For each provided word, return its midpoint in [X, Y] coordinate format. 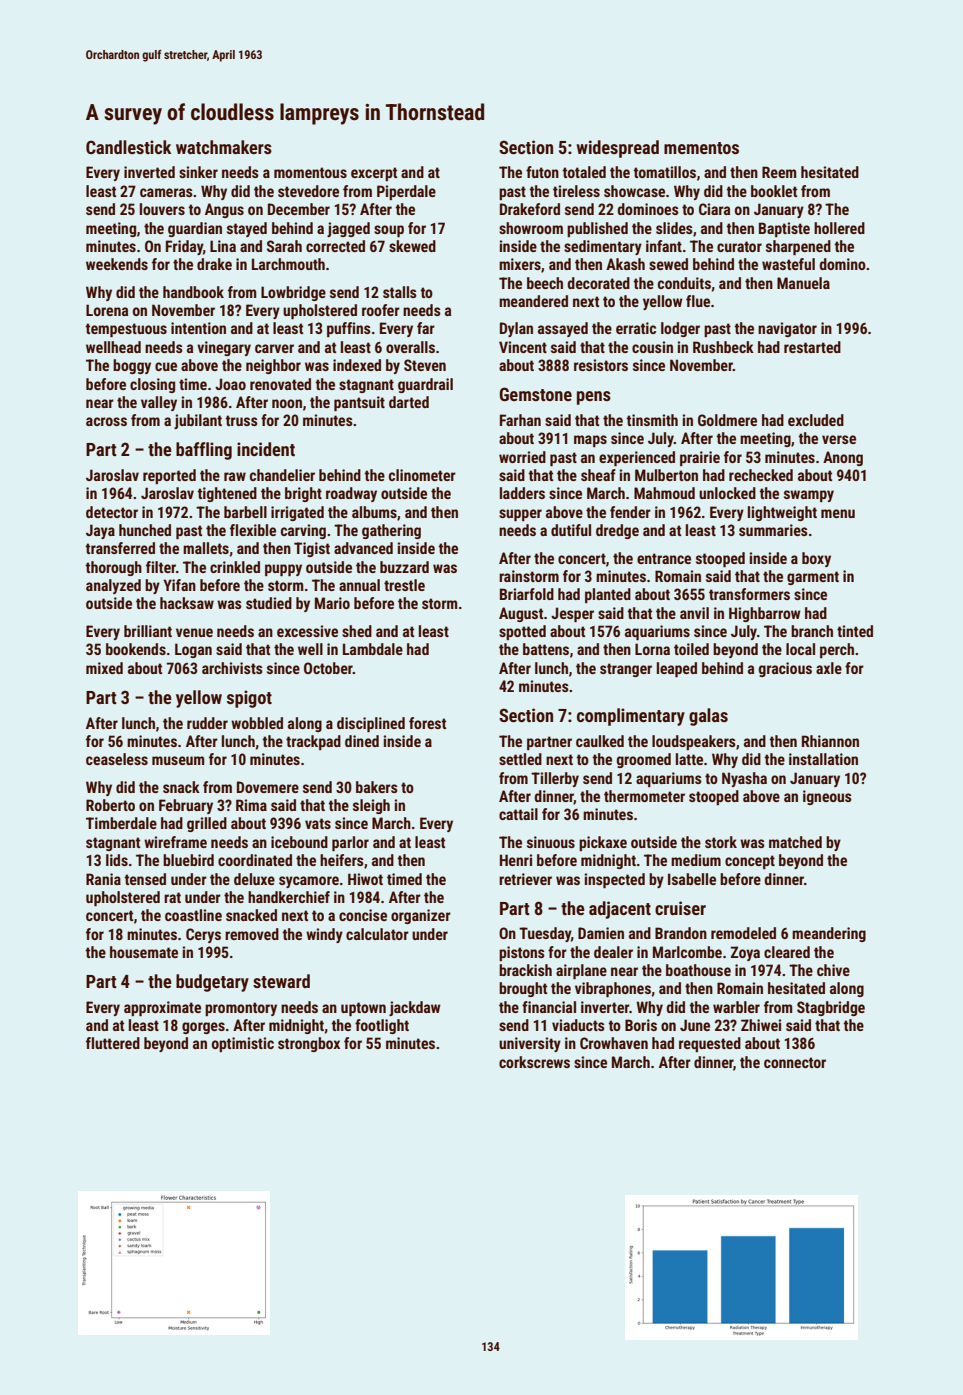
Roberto [110, 805]
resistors [601, 365]
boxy [816, 559]
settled [520, 759]
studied [269, 603]
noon [287, 403]
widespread [618, 149]
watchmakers [224, 147]
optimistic [243, 1044]
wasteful [788, 264]
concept [750, 862]
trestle [404, 585]
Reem [779, 172]
